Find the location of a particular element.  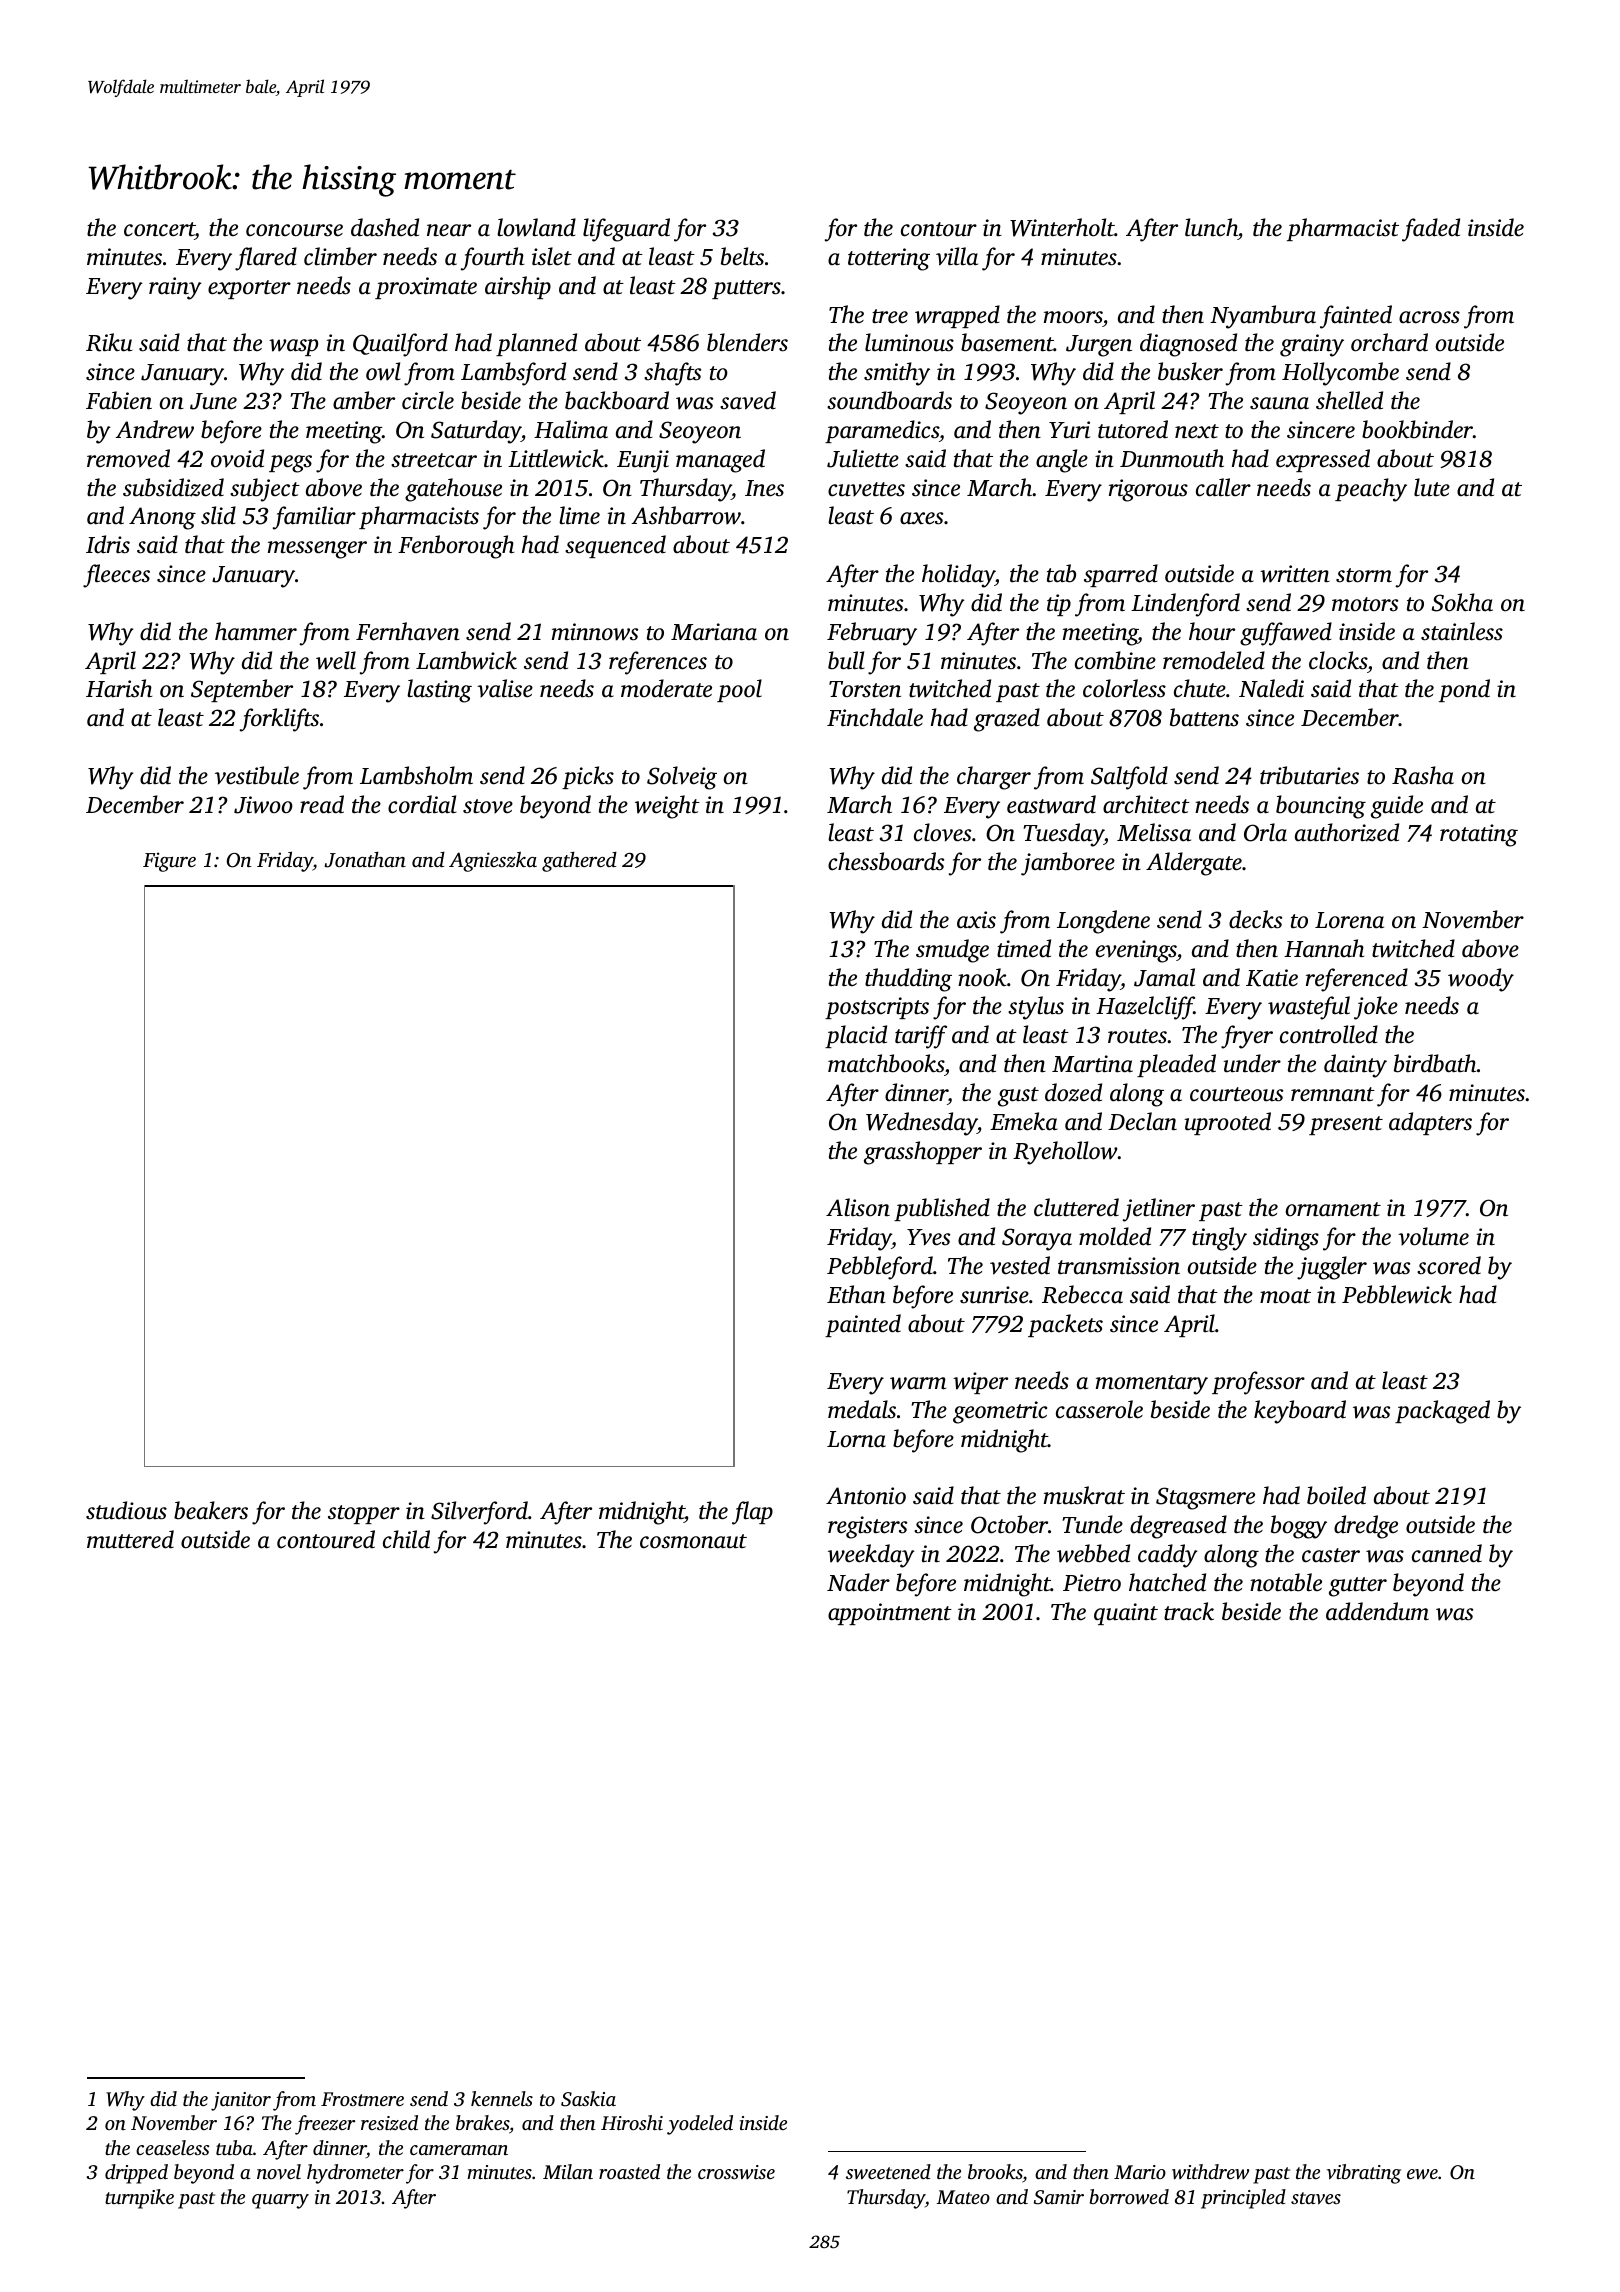

planned is located at coordinates (536, 344).
